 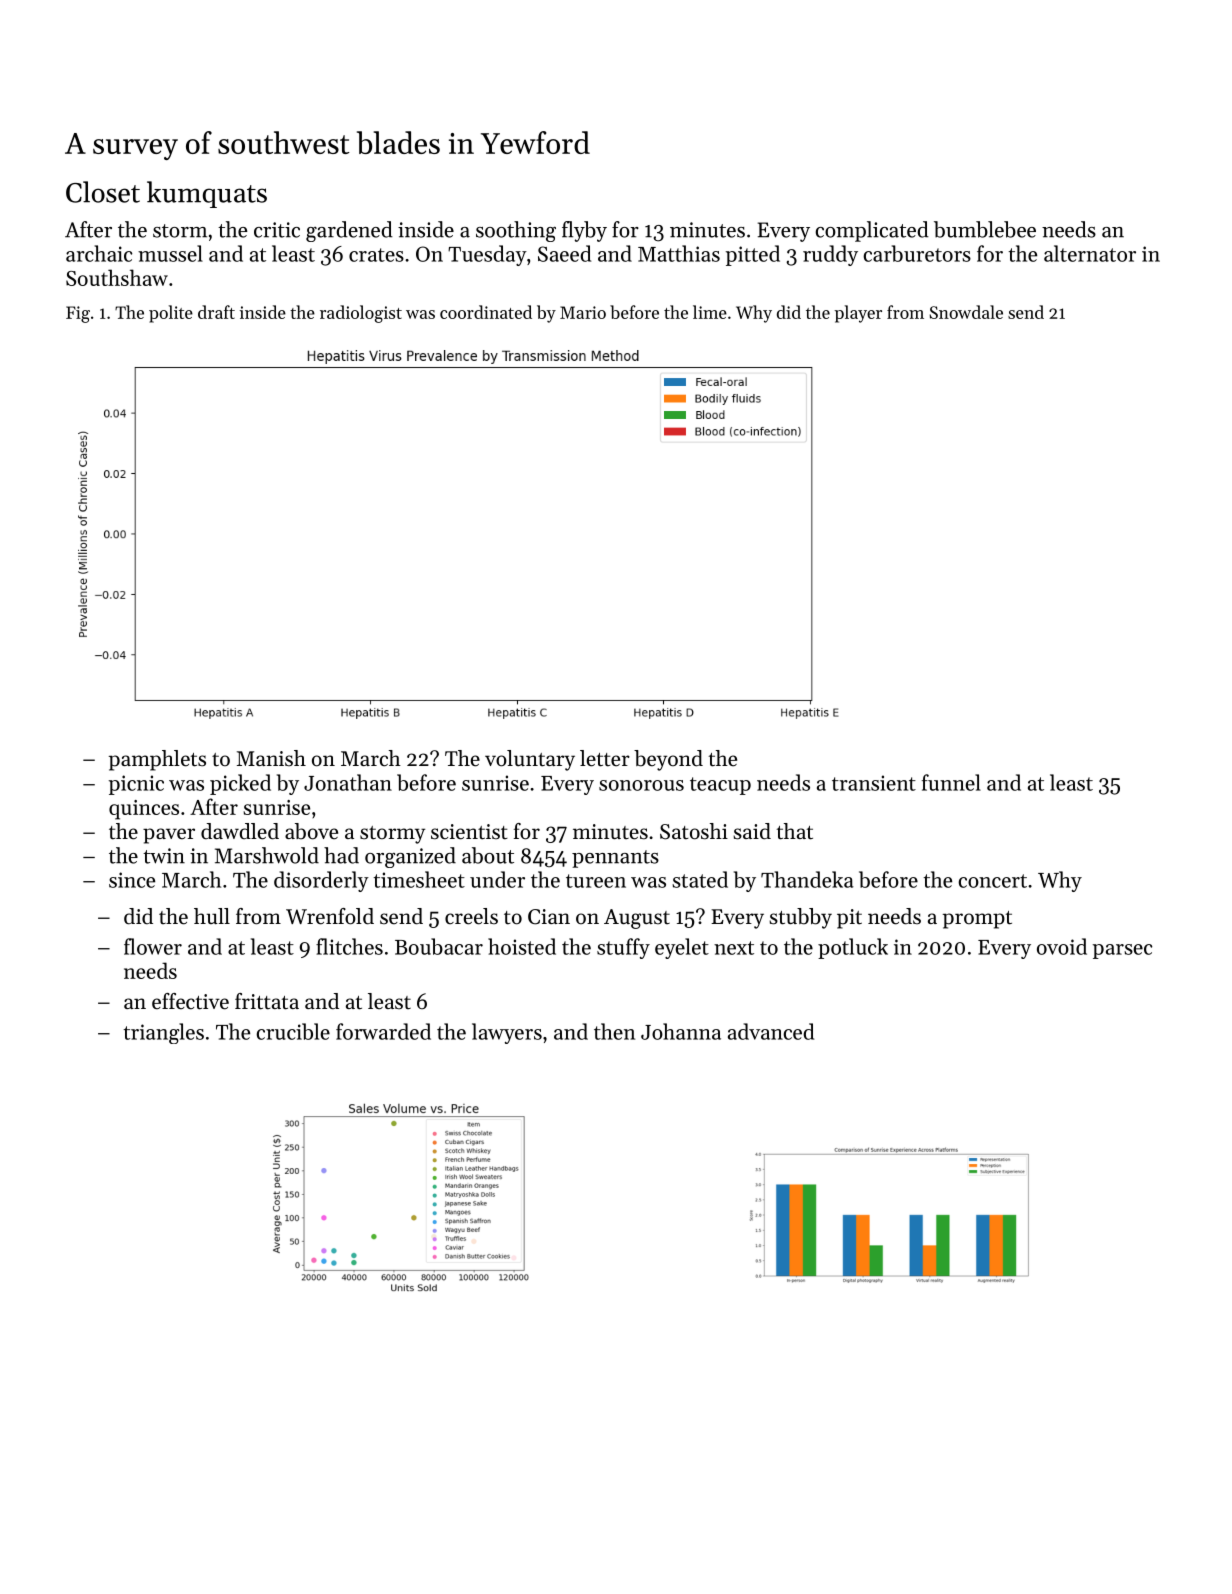 I want to click on funnel, so click(x=951, y=782).
